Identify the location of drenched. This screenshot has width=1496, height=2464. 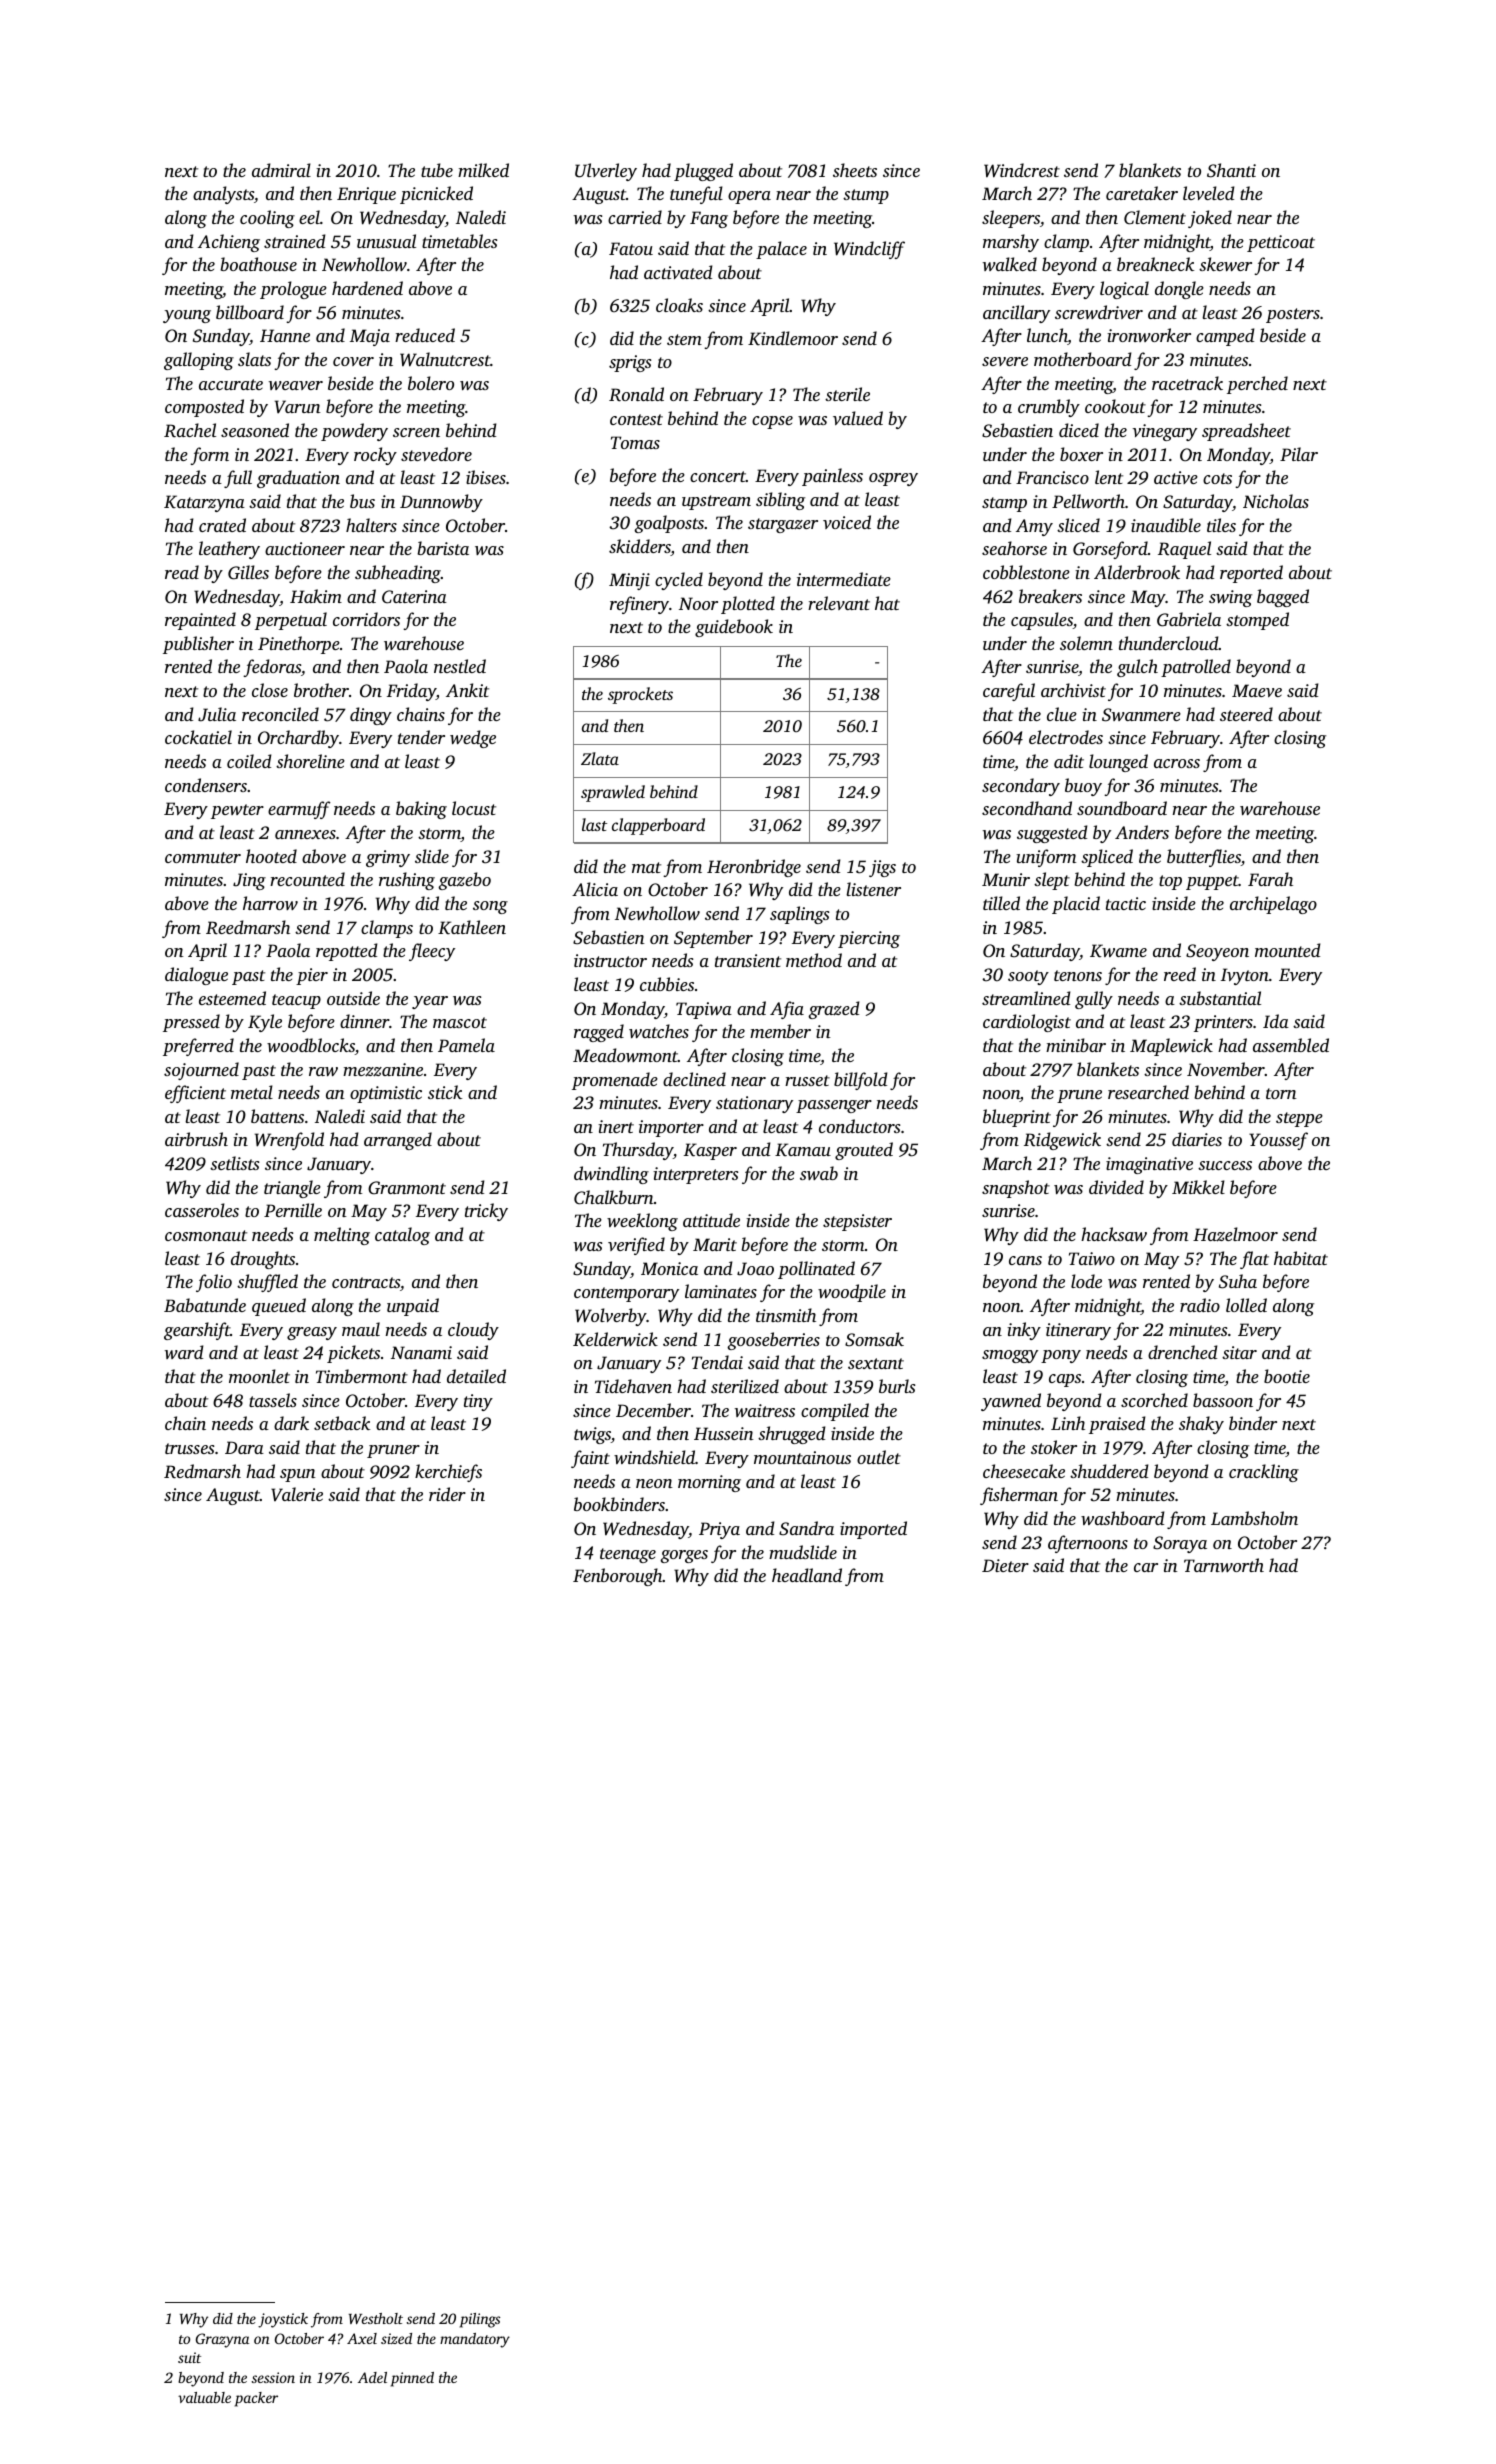
(1183, 1352).
